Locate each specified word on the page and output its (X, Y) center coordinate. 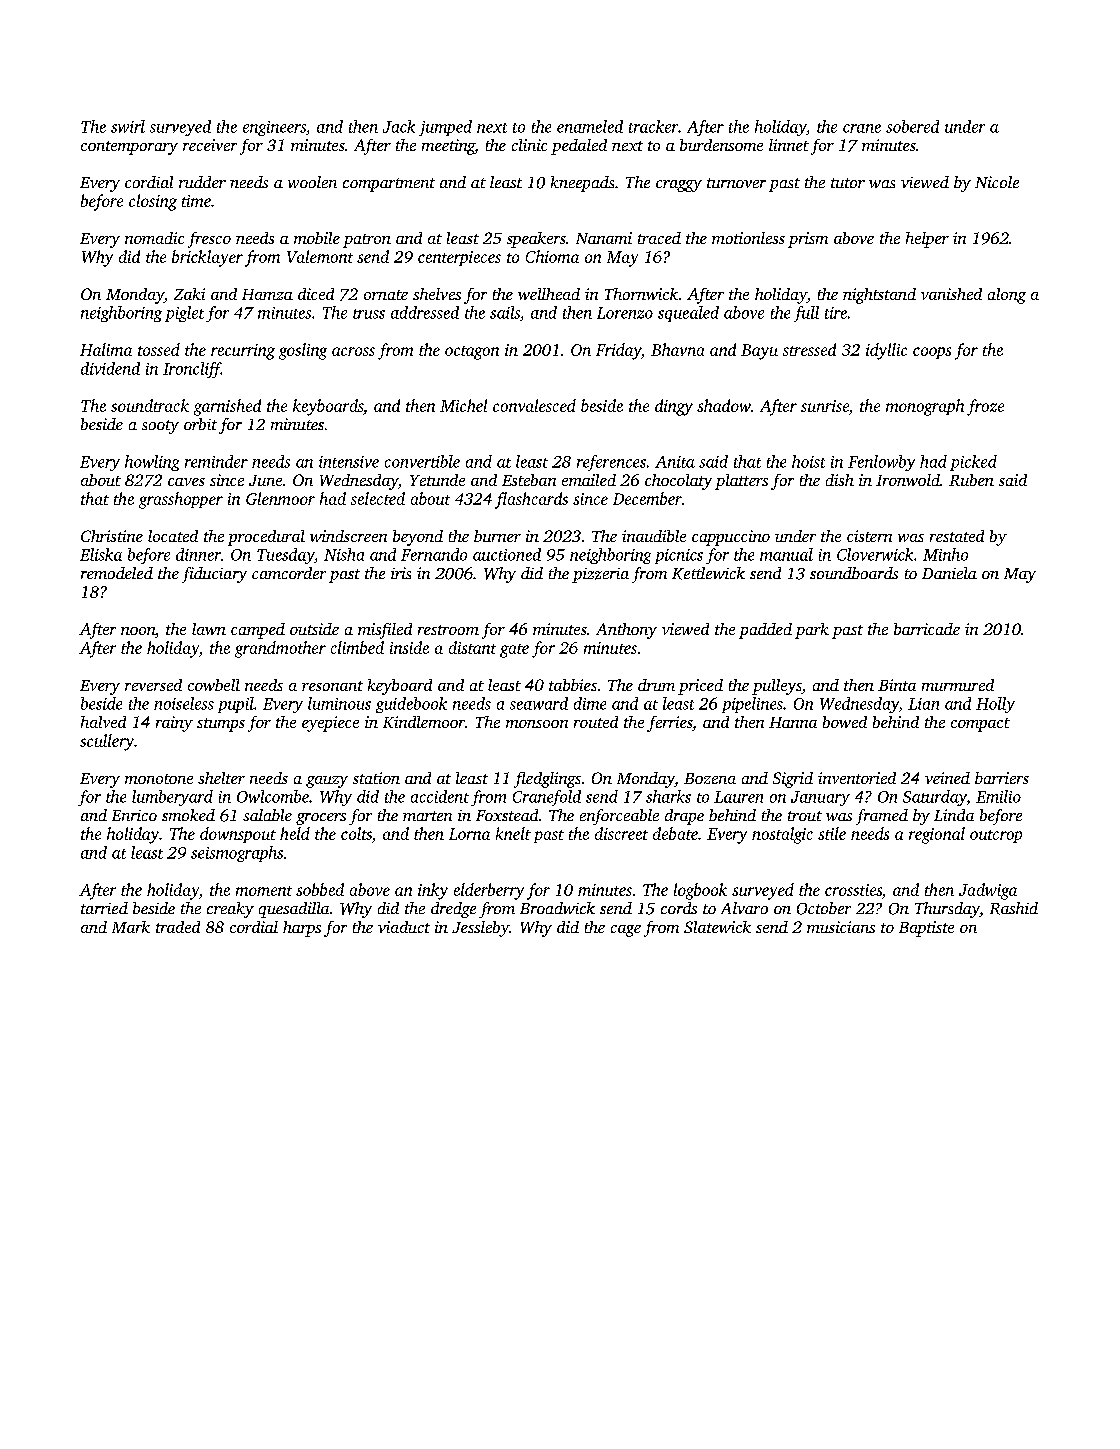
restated (957, 536)
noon (138, 631)
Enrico (134, 815)
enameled (590, 126)
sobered (912, 126)
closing (153, 202)
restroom (448, 630)
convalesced (534, 405)
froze (985, 407)
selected (378, 498)
